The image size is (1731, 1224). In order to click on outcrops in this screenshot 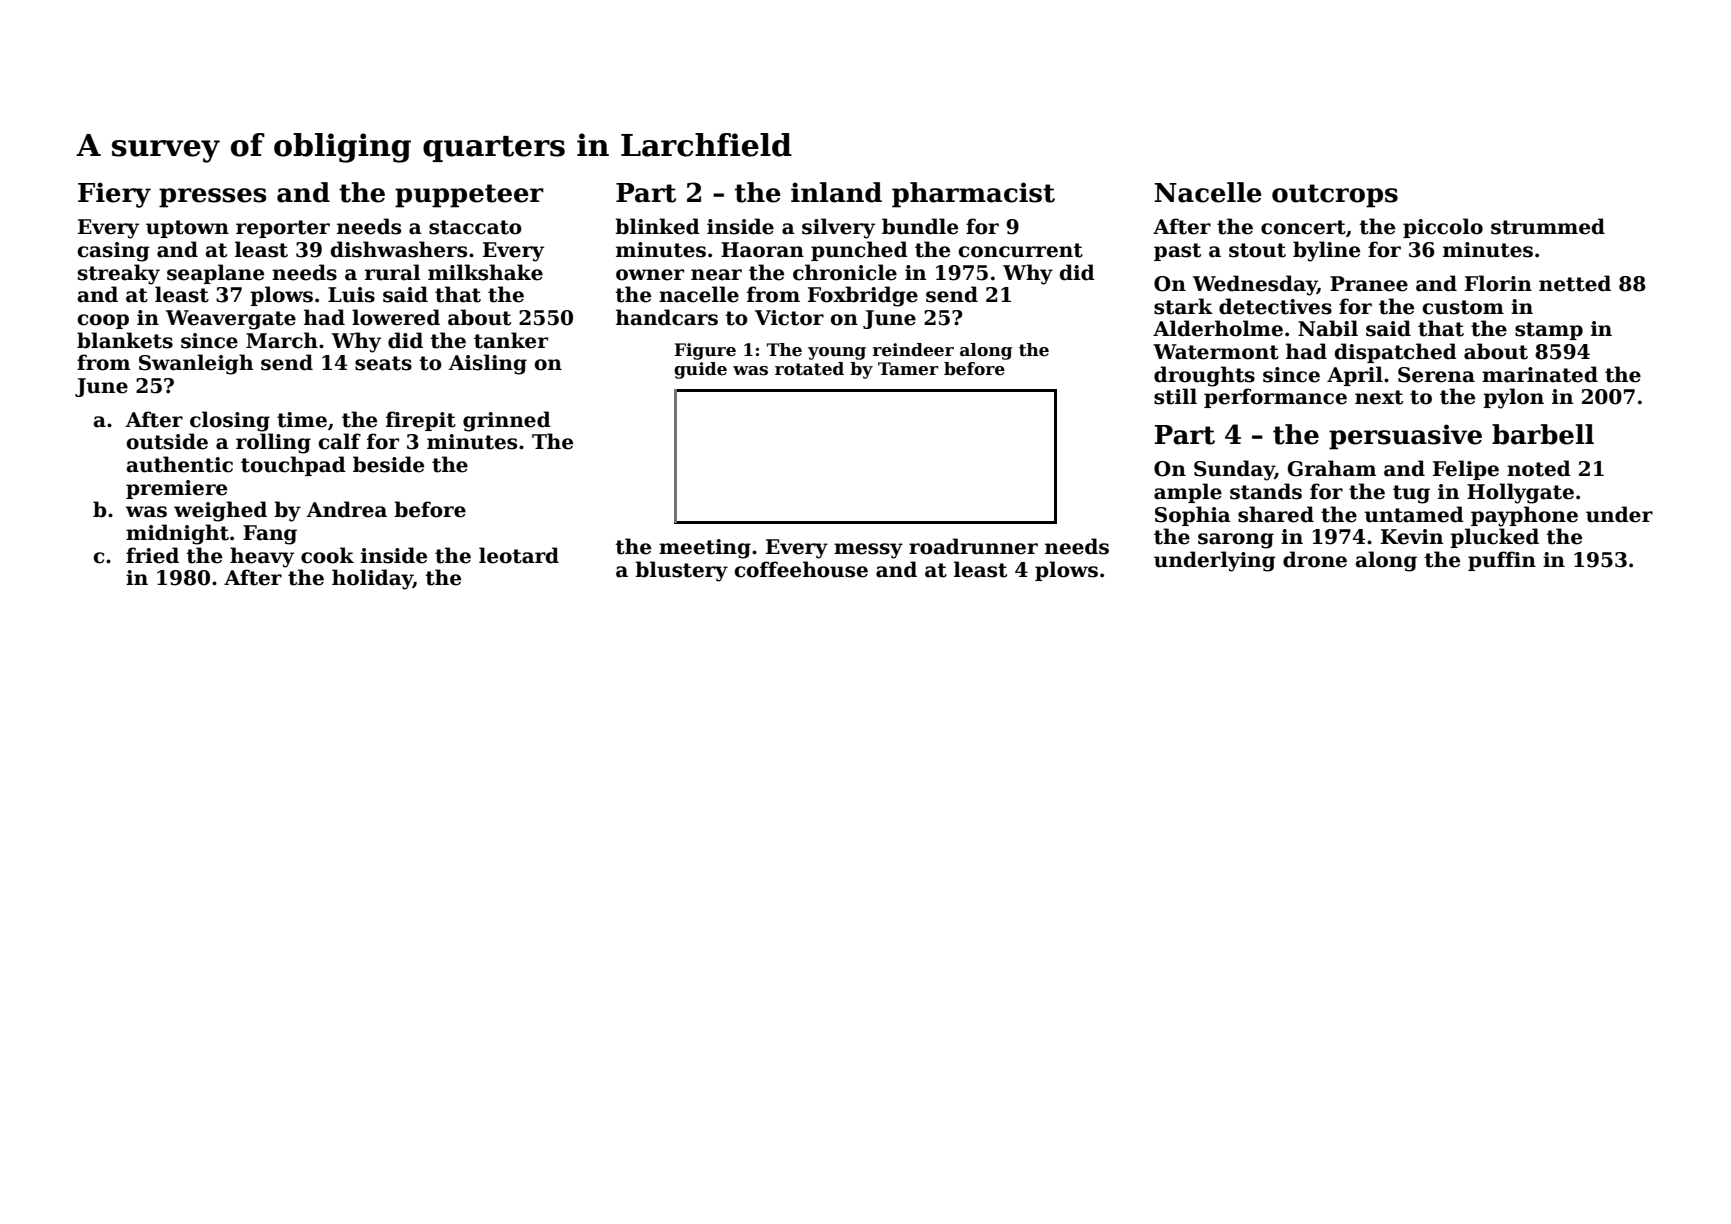, I will do `click(1335, 196)`.
